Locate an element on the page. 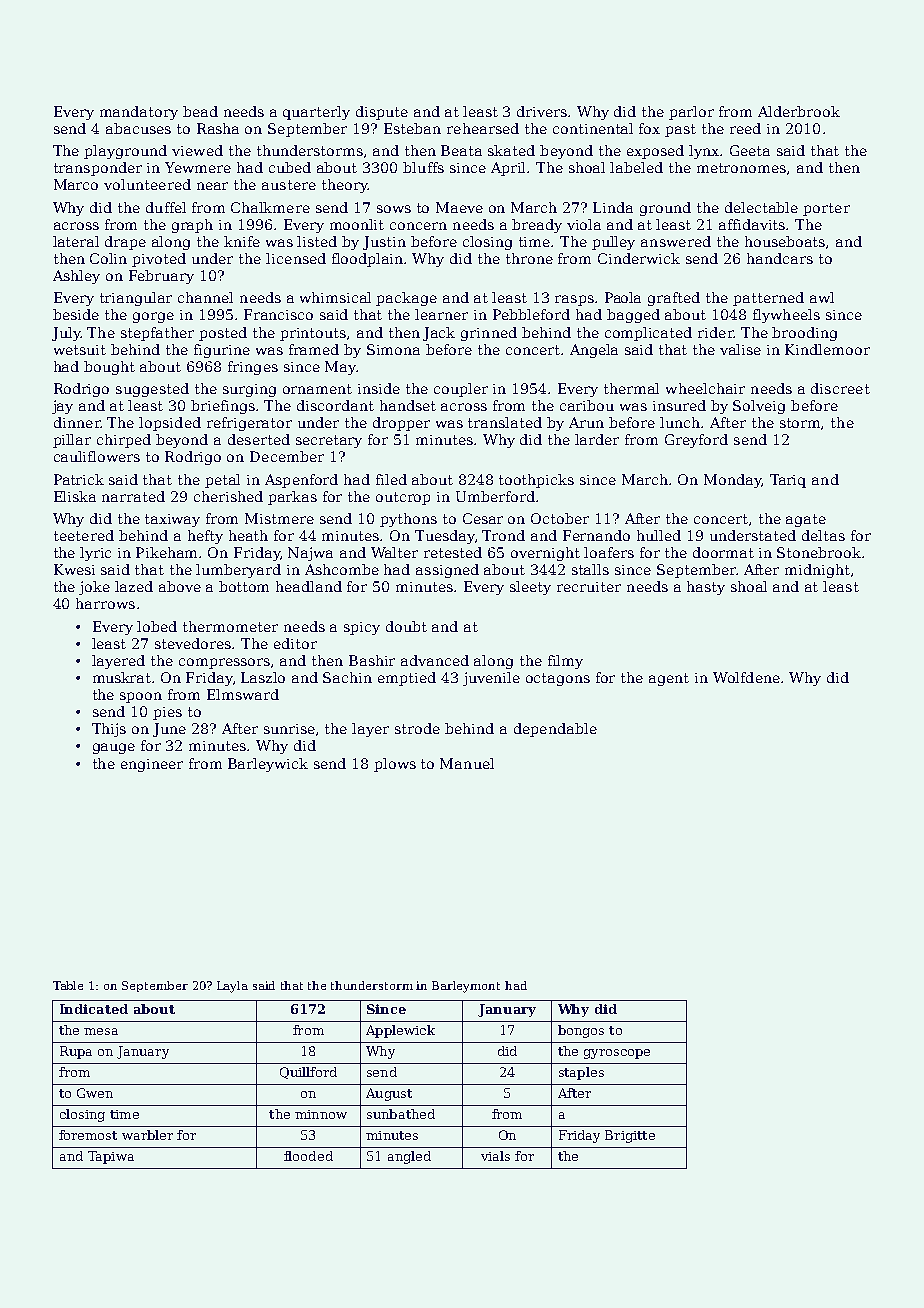 The height and width of the page is (1308, 924). listed is located at coordinates (317, 241).
